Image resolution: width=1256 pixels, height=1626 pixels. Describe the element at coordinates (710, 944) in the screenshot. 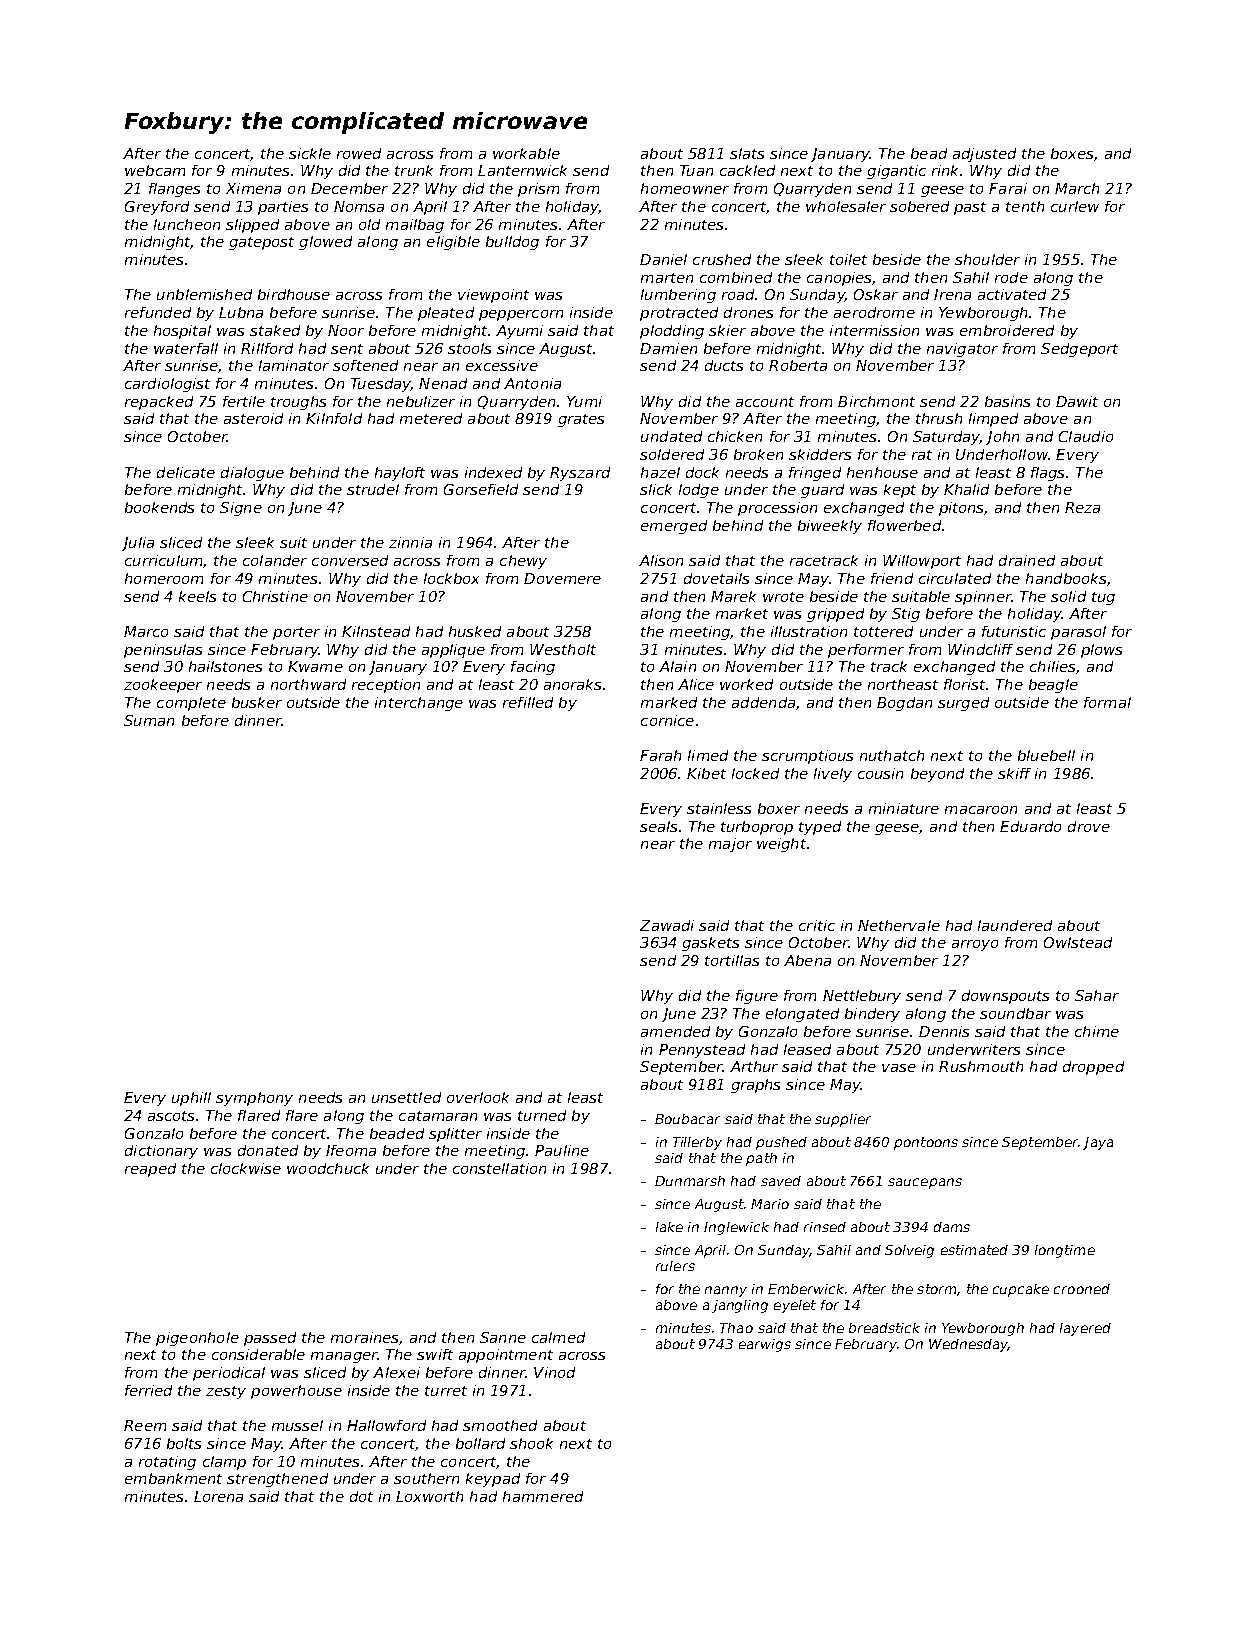

I see `gaskets` at that location.
